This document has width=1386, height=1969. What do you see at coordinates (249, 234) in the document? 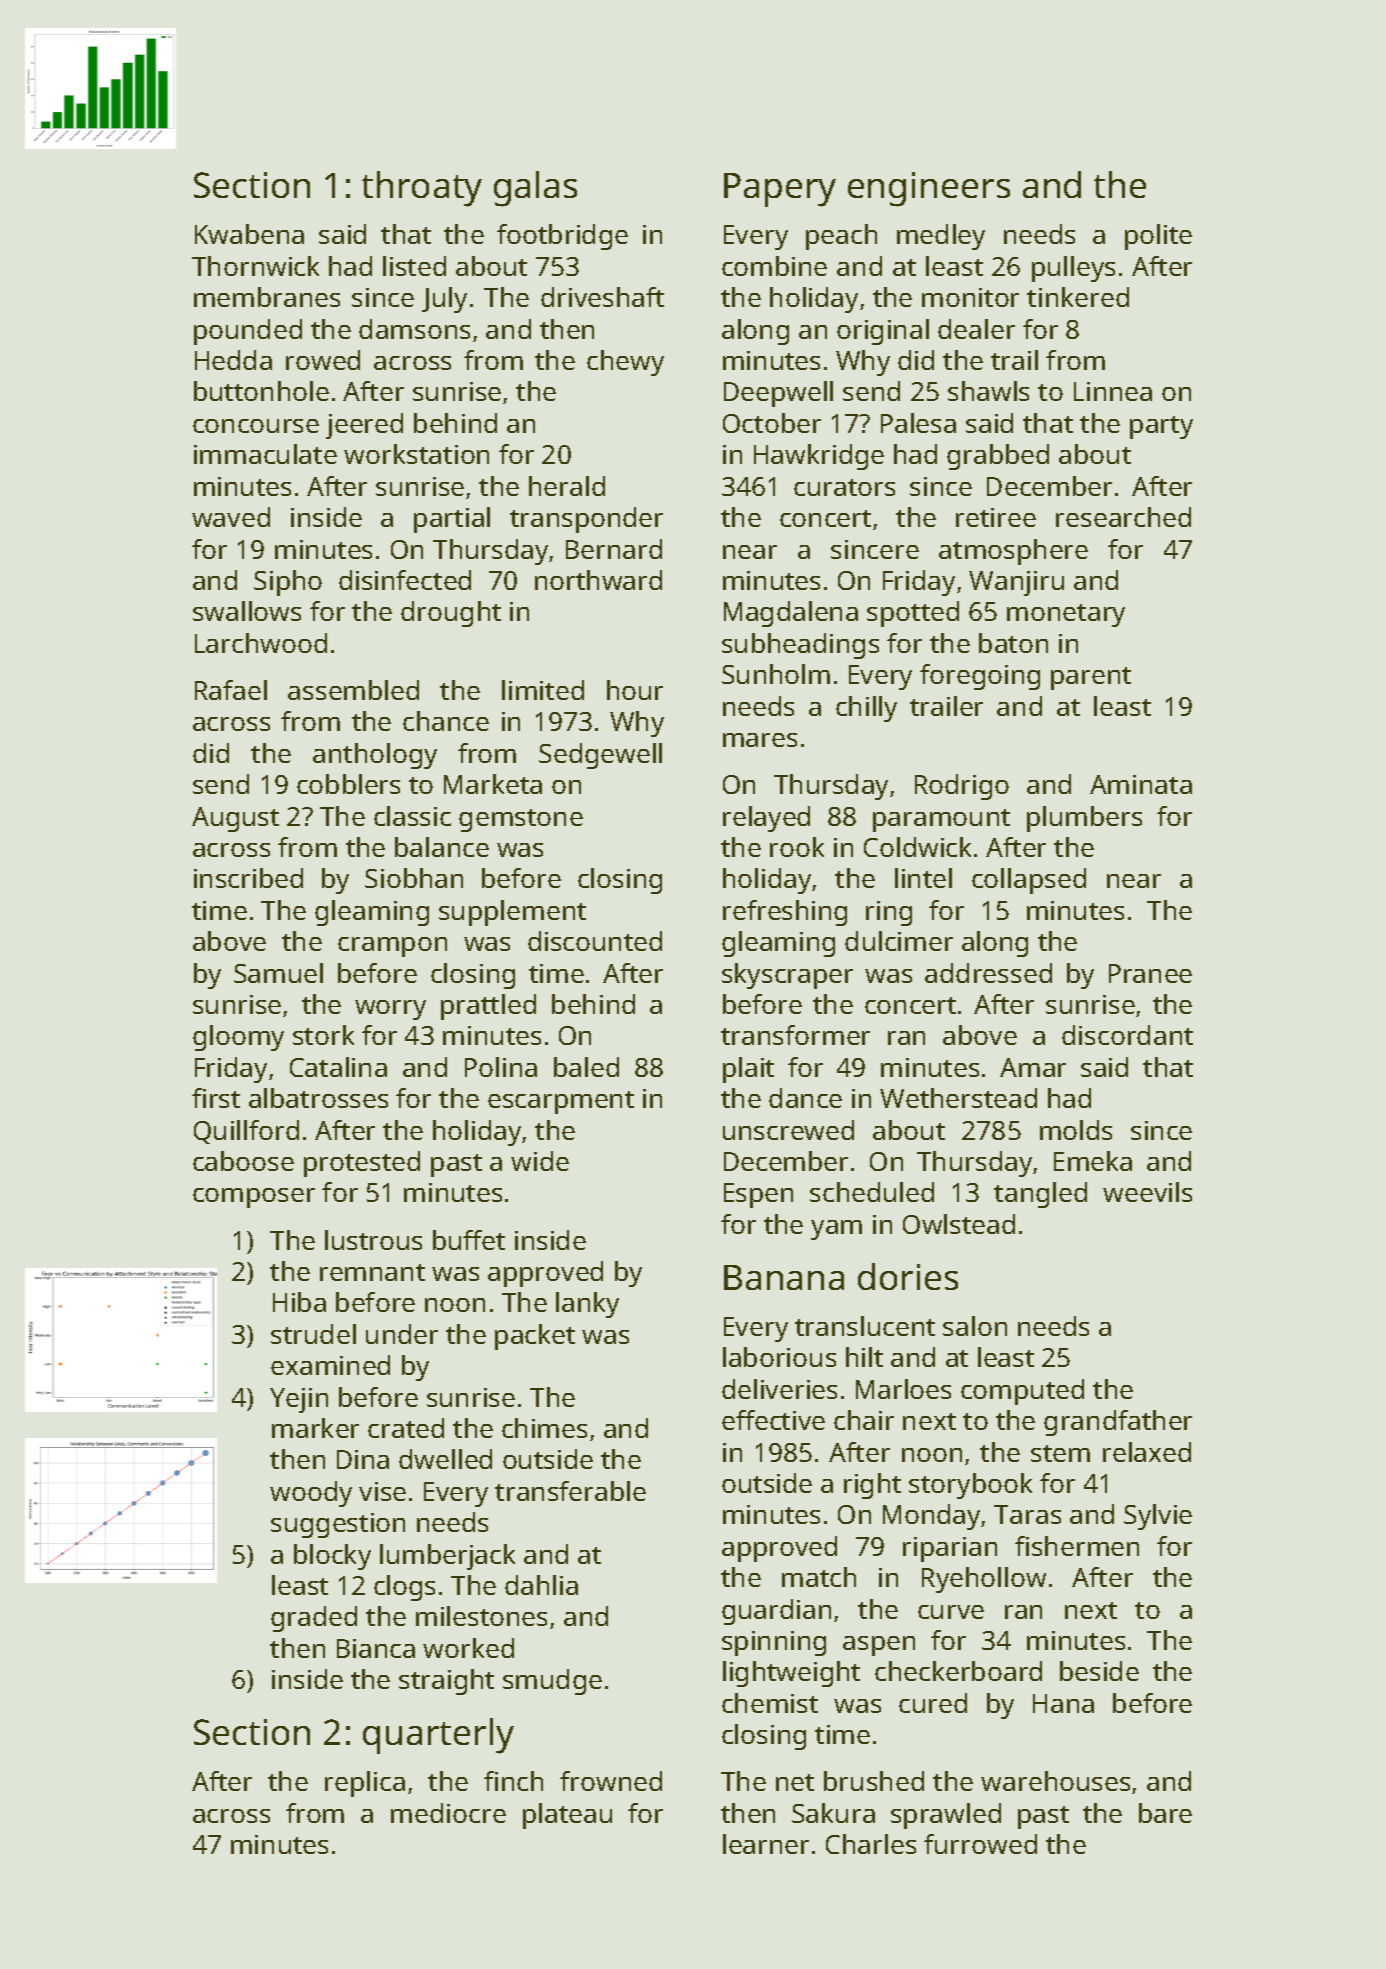
I see `Kwabena` at bounding box center [249, 234].
